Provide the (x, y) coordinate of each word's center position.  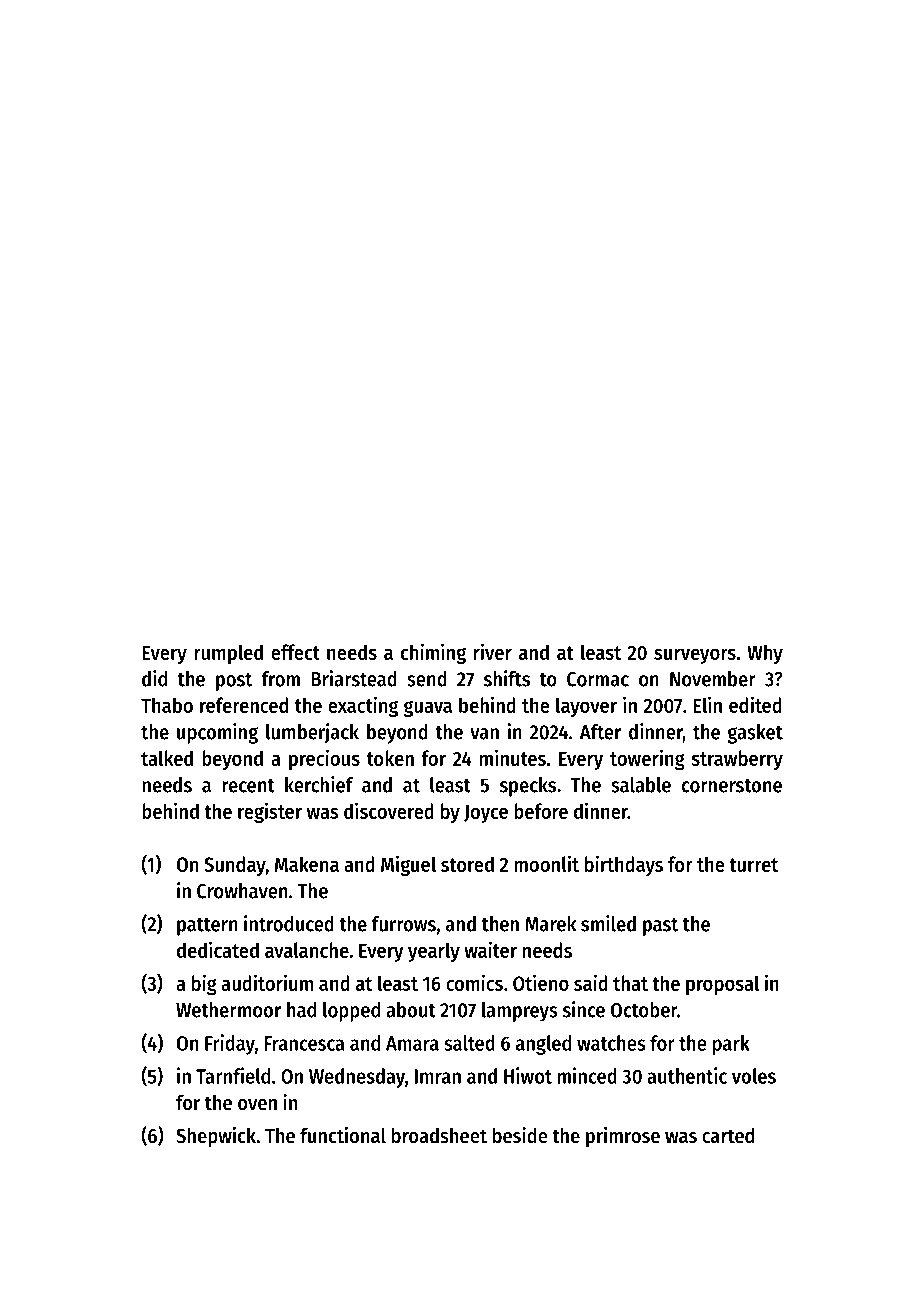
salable (641, 785)
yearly (434, 952)
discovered (389, 810)
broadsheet (439, 1135)
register (270, 812)
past (660, 927)
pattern (207, 927)
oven (257, 1105)
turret (753, 865)
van (484, 734)
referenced (244, 705)
